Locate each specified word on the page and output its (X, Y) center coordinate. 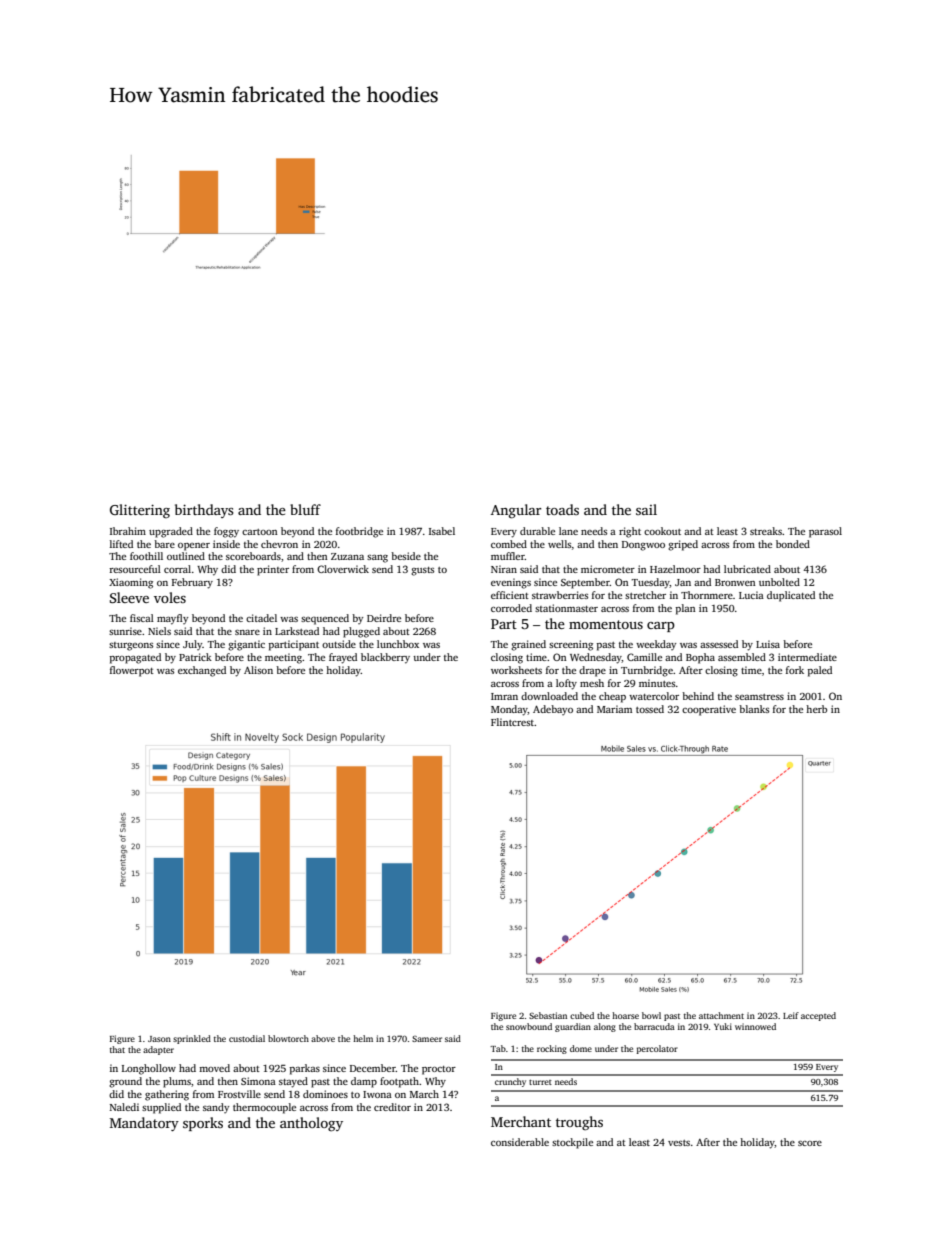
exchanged (202, 671)
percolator (657, 1049)
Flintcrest (512, 722)
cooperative (709, 710)
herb (816, 709)
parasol (825, 532)
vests (679, 1143)
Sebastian (548, 1015)
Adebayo (553, 710)
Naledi (124, 1107)
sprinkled (192, 1039)
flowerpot (132, 671)
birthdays (204, 511)
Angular (516, 511)
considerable (520, 1142)
